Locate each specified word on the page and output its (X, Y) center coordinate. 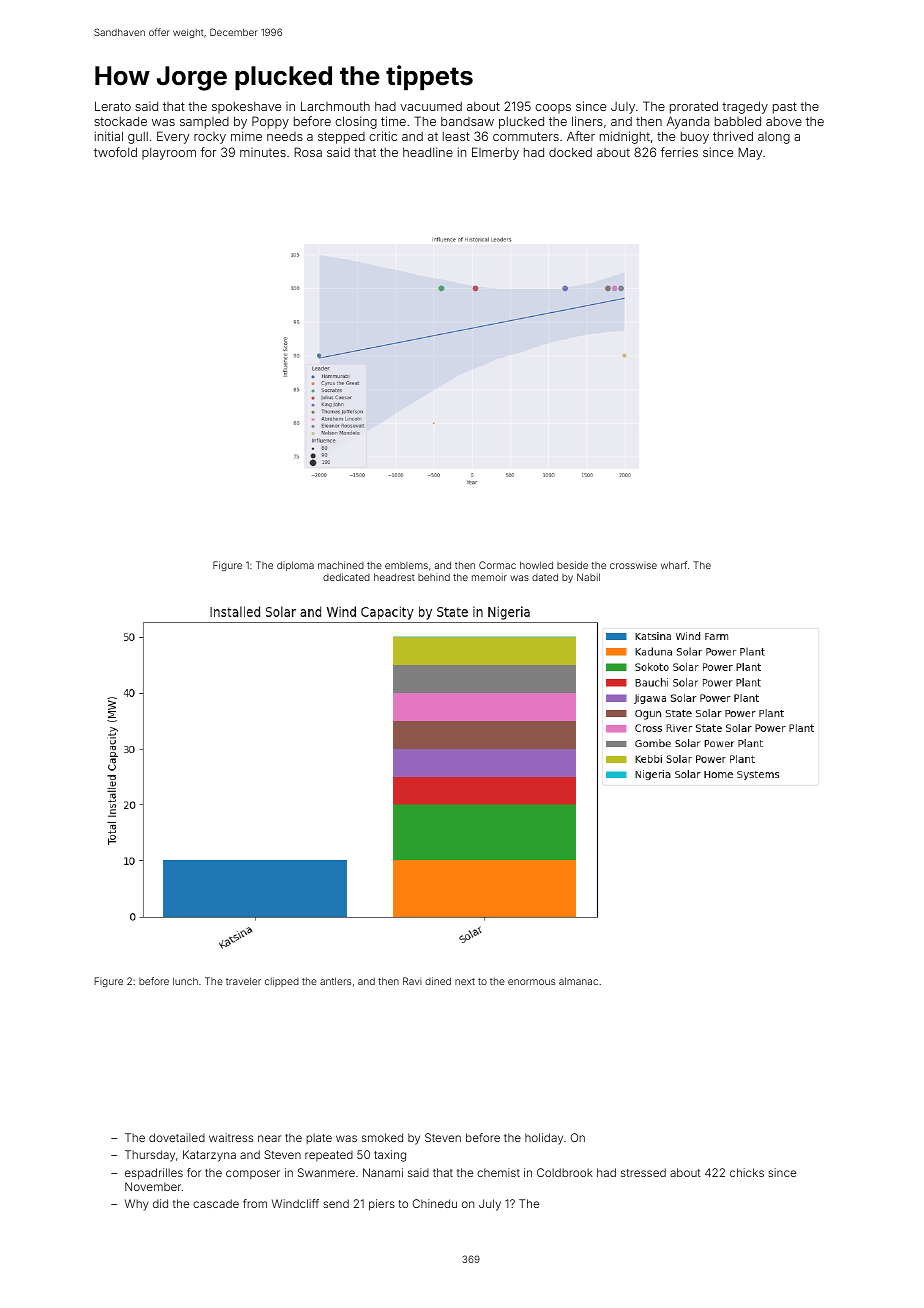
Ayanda (688, 122)
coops (553, 109)
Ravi (412, 981)
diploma (295, 566)
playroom (169, 154)
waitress (231, 1137)
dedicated (346, 577)
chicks (747, 1172)
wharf (674, 565)
